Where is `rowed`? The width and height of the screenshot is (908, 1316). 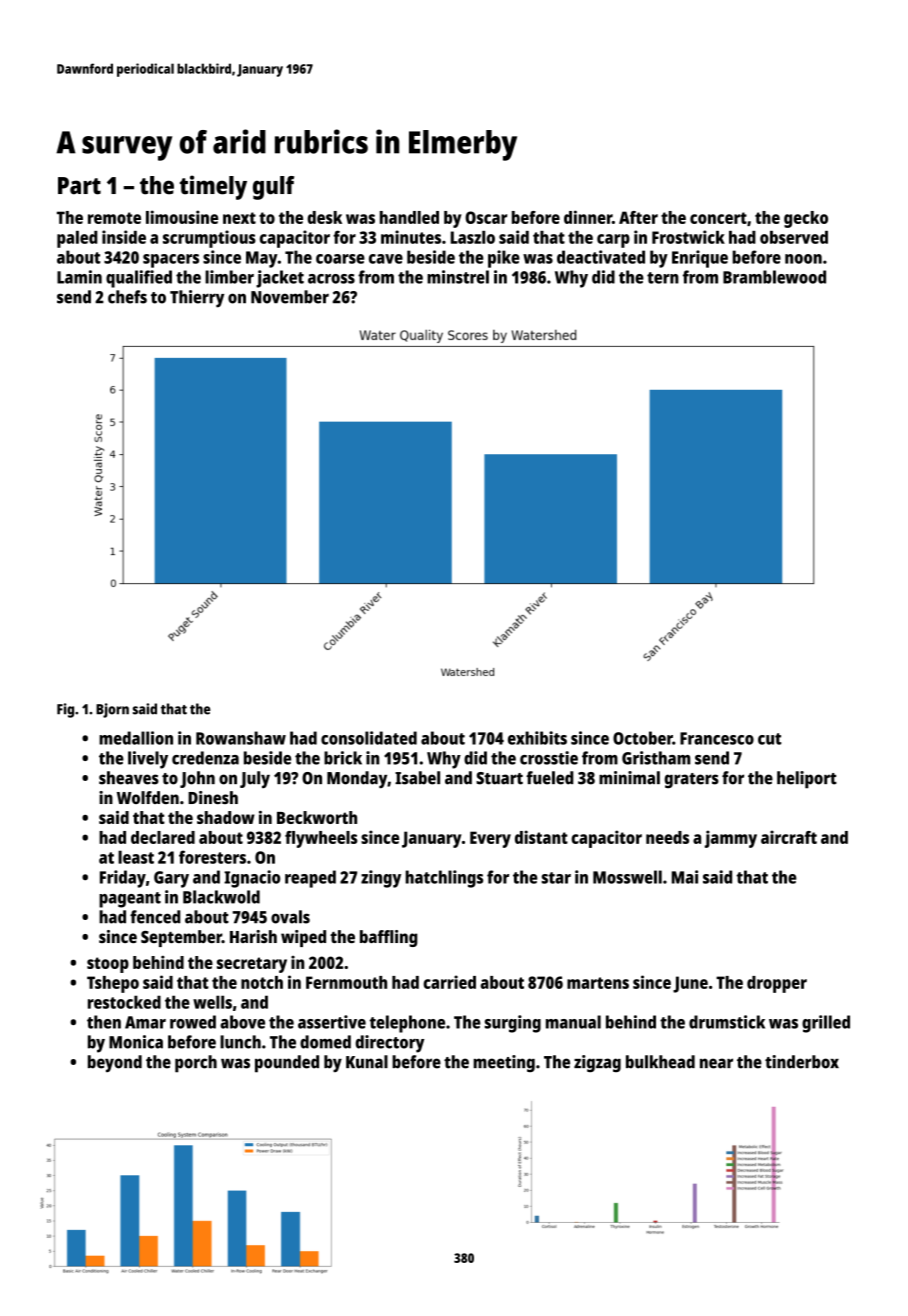 rowed is located at coordinates (193, 1022).
